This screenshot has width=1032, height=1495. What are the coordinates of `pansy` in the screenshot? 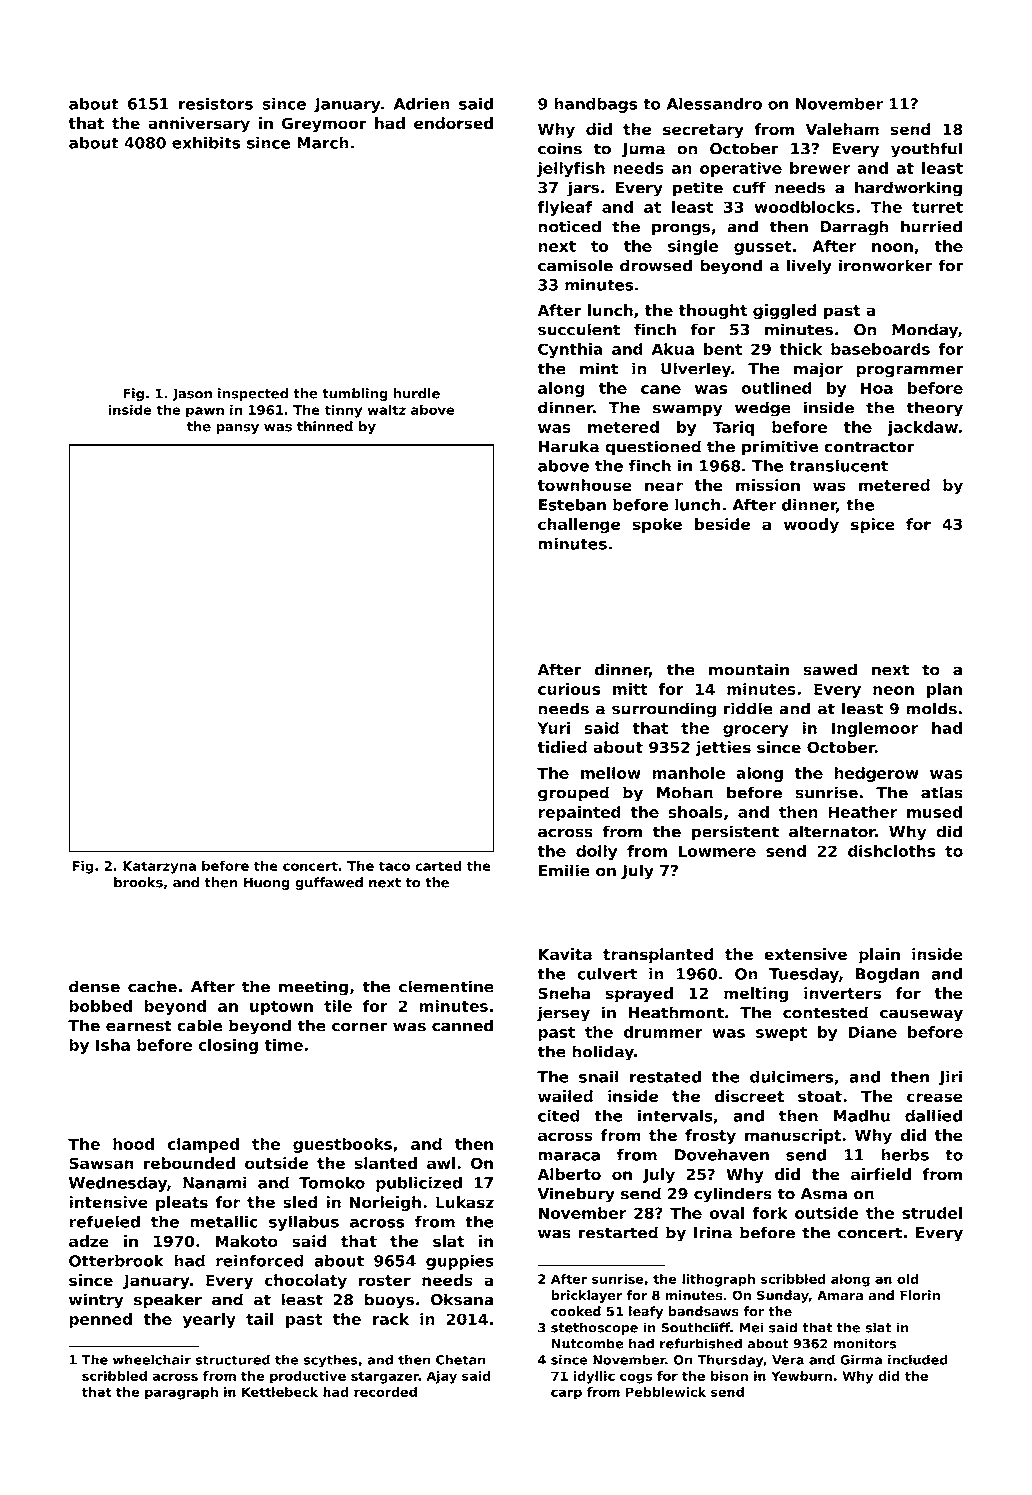 It's located at (237, 429).
